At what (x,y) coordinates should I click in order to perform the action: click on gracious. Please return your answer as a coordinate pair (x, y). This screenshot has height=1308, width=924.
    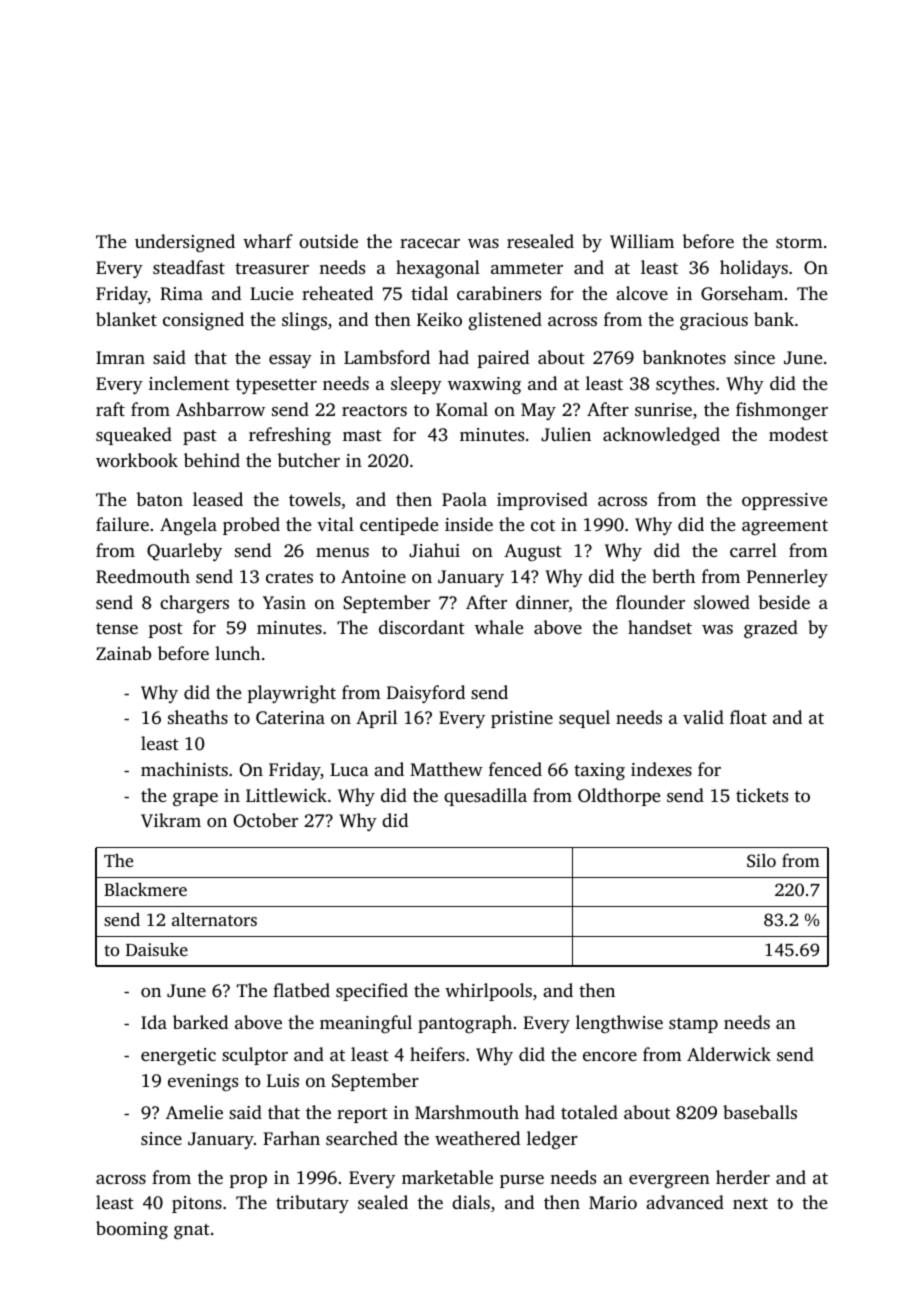
    Looking at the image, I should click on (714, 321).
